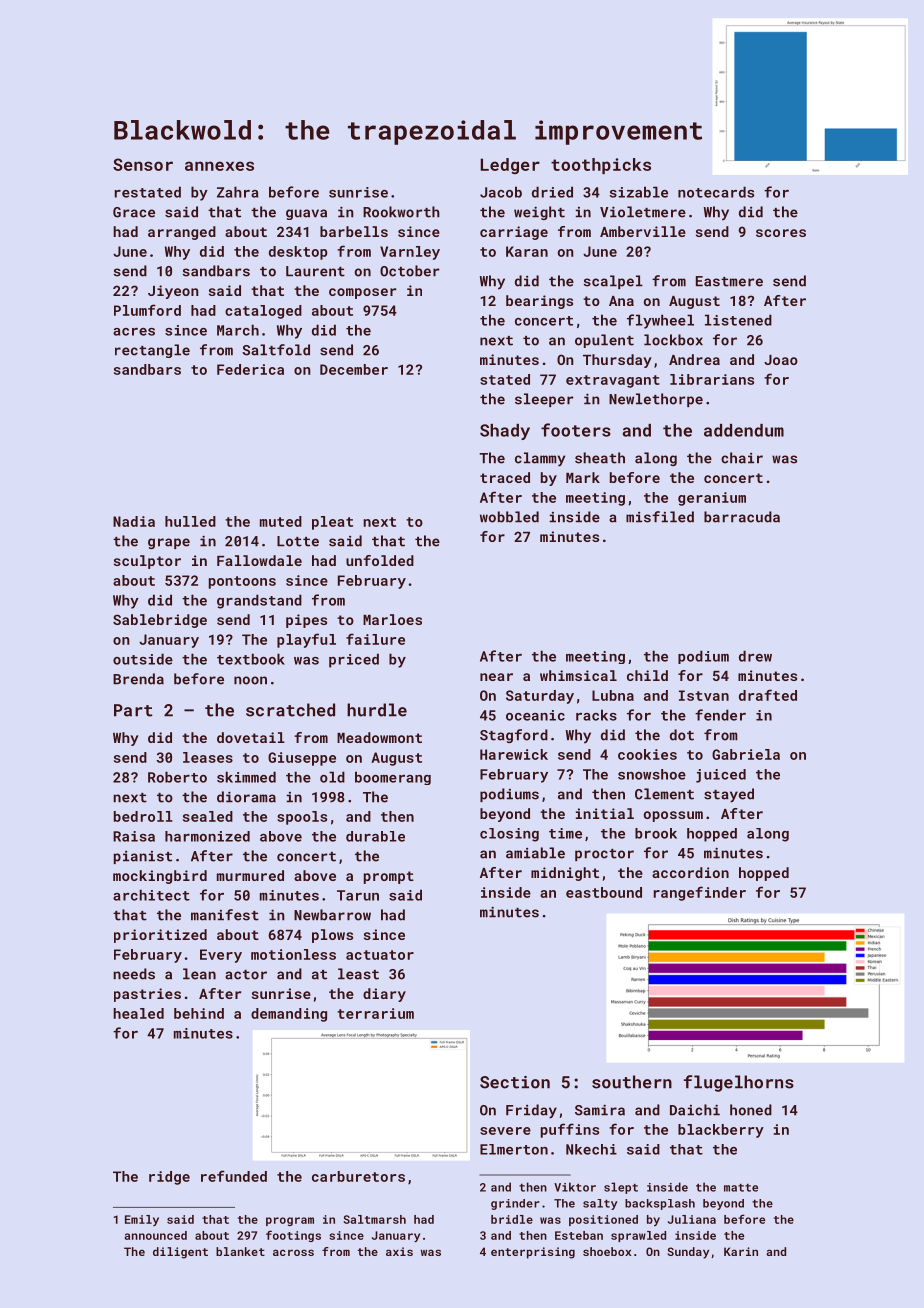  Describe the element at coordinates (660, 517) in the document. I see `misfiled` at that location.
